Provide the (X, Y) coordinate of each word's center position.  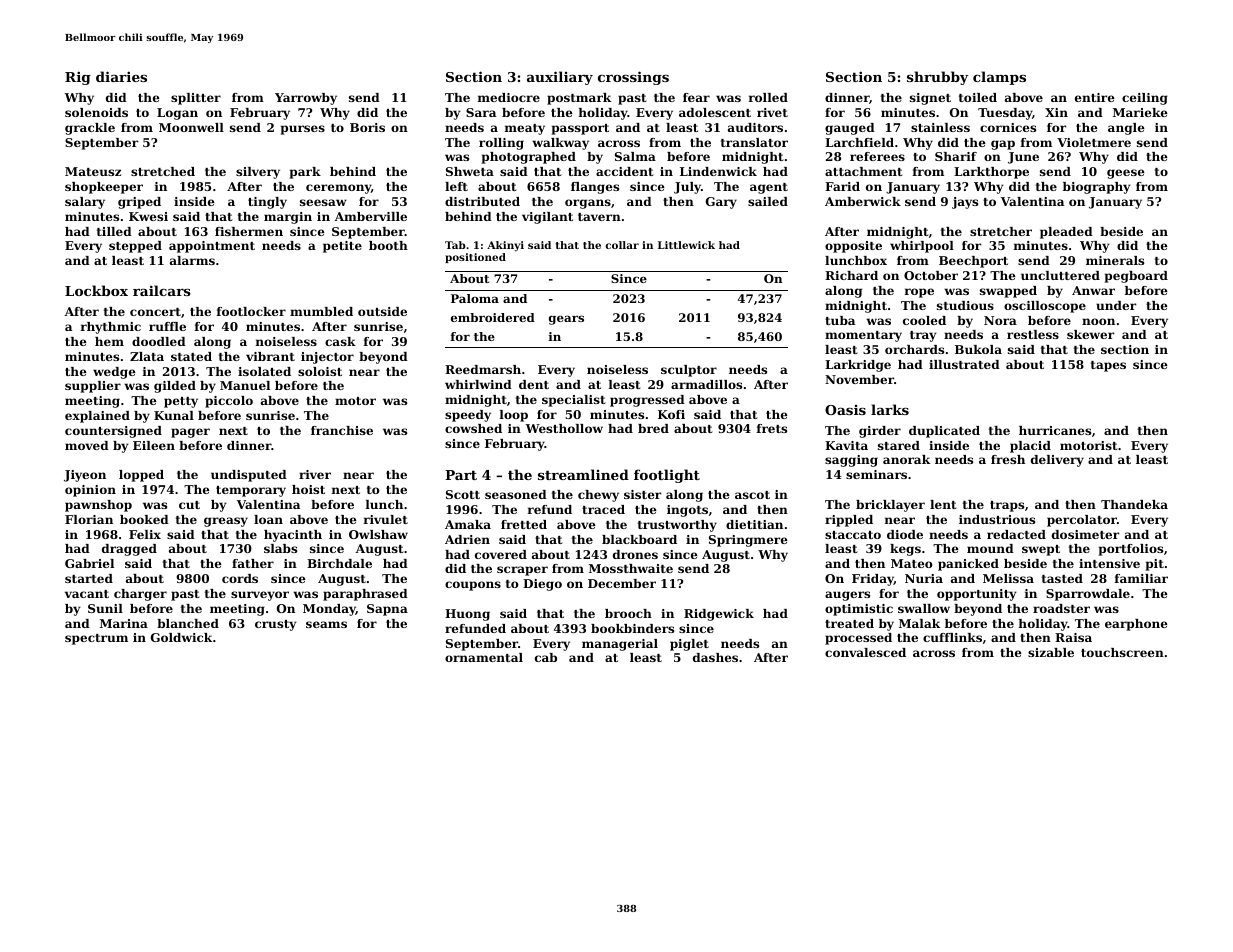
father (253, 563)
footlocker (251, 311)
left (456, 186)
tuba (840, 320)
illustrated (964, 364)
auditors (755, 127)
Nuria (924, 578)
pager (190, 433)
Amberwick (863, 201)
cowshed (473, 428)
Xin (1056, 112)
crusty (276, 625)
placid (1030, 447)
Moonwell (191, 127)
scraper (522, 571)
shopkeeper (104, 188)
